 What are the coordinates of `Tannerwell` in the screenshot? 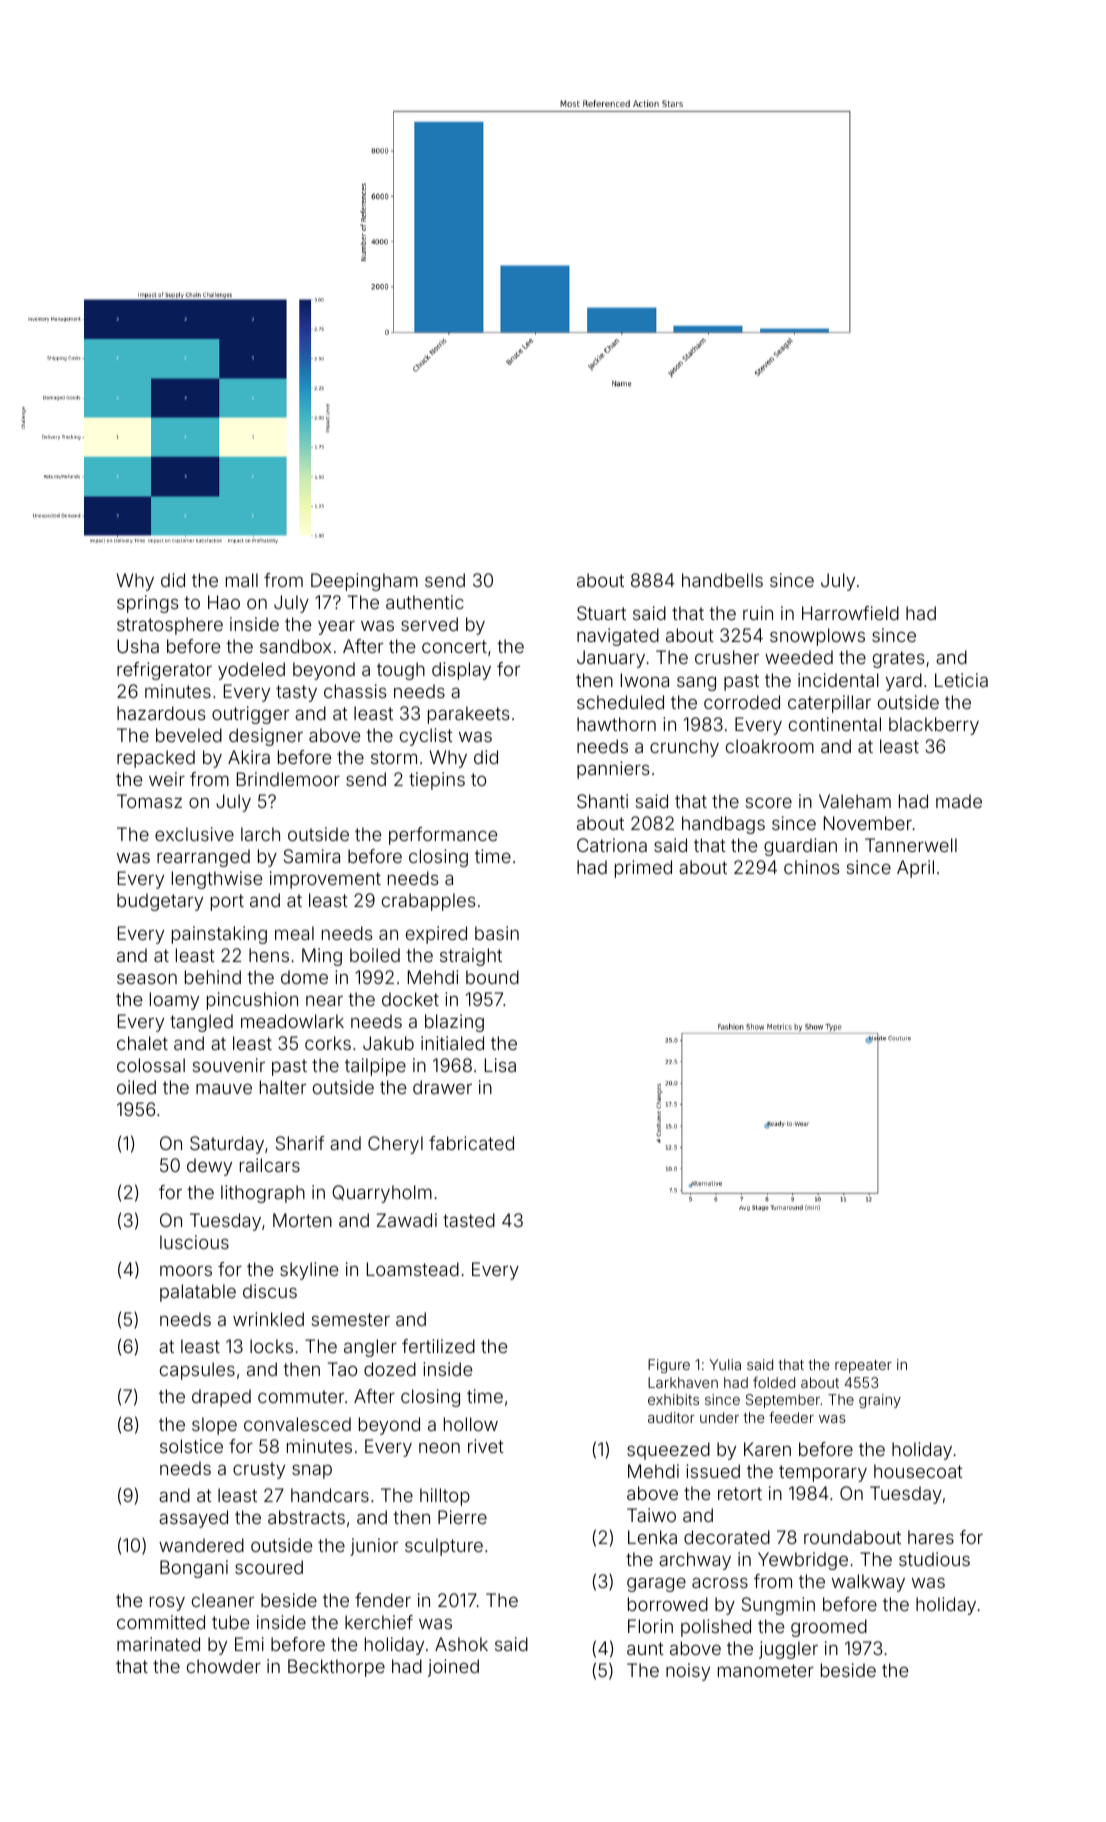 It's located at (911, 845).
